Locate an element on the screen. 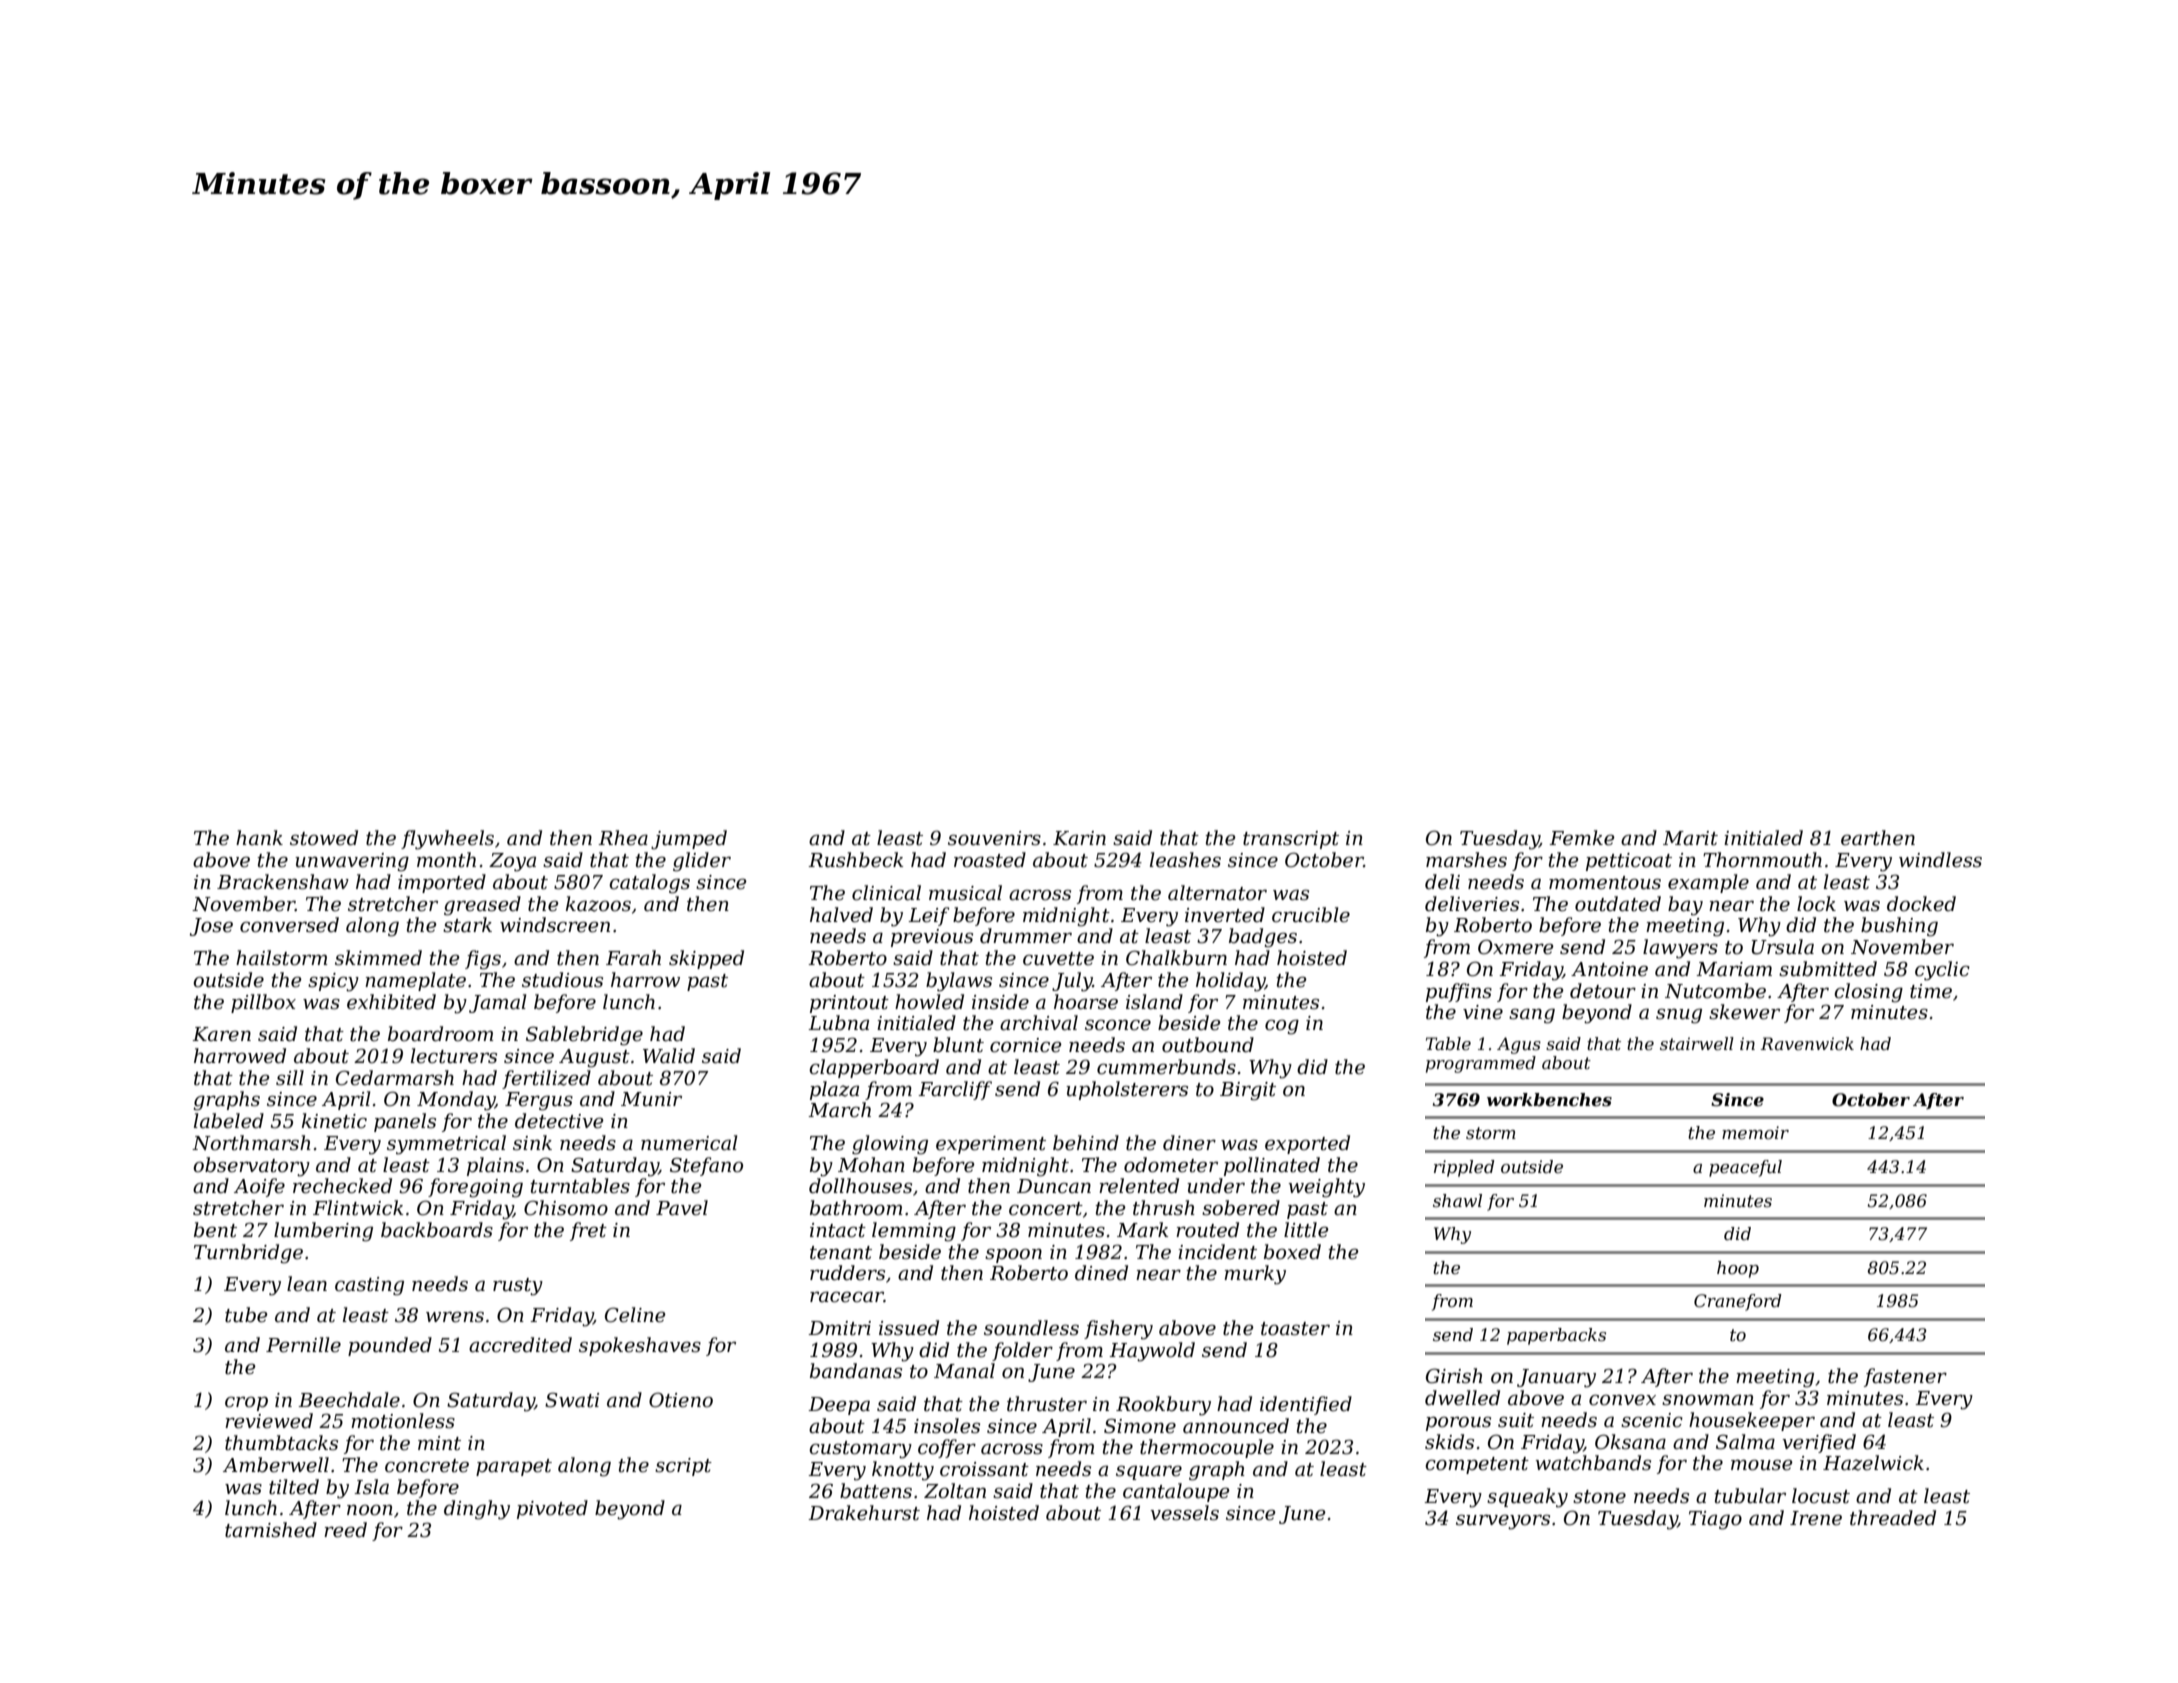  halved is located at coordinates (841, 915).
